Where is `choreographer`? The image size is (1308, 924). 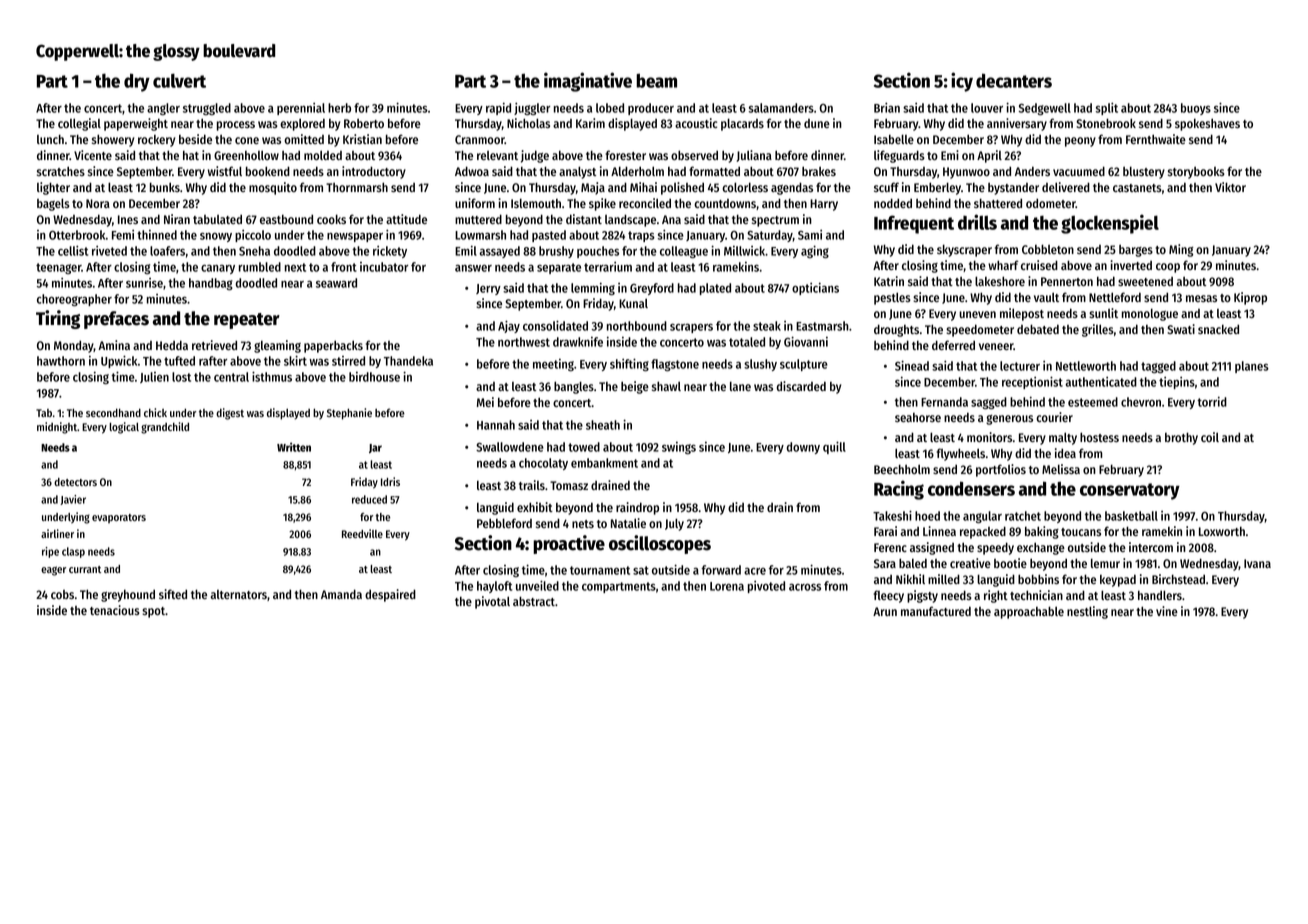
choreographer is located at coordinates (74, 300).
